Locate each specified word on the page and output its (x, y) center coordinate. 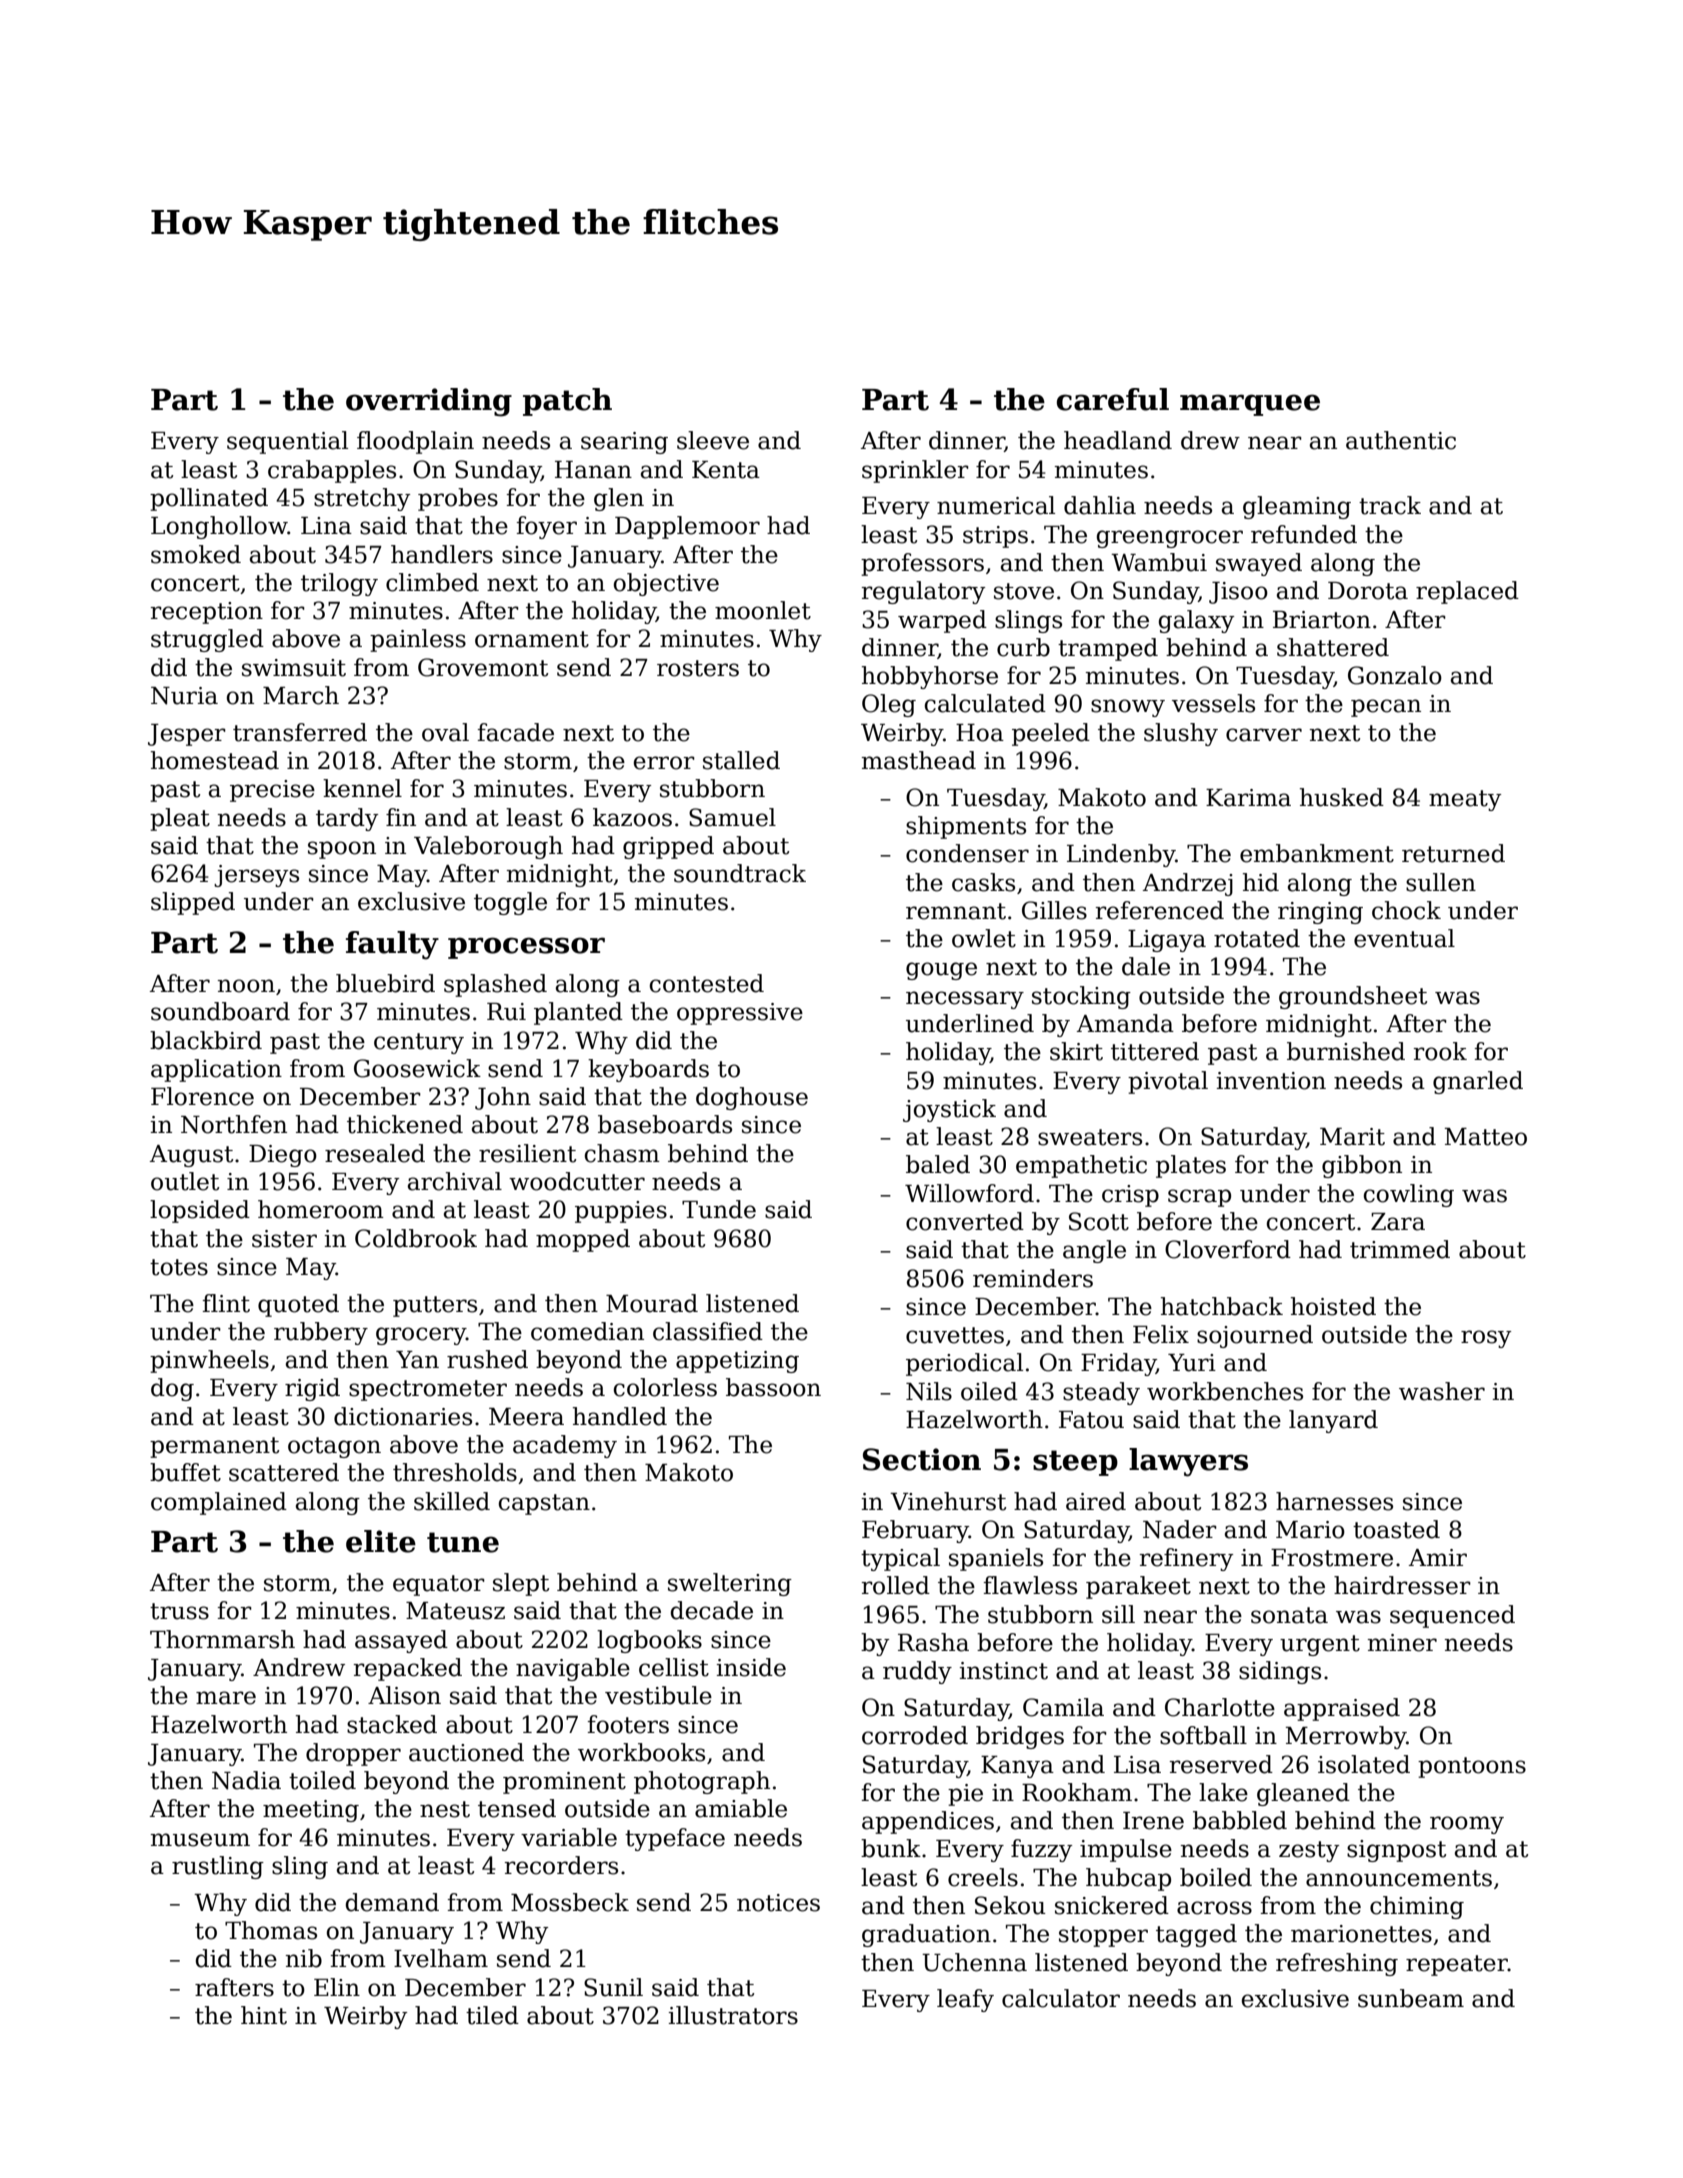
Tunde (719, 1209)
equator (439, 1585)
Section (922, 1459)
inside (751, 1667)
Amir (1438, 1557)
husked (1342, 797)
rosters (698, 668)
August (191, 1156)
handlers (442, 554)
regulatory (923, 592)
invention (1271, 1081)
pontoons (1472, 1767)
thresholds (455, 1472)
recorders (561, 1865)
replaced (1467, 592)
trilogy (339, 584)
